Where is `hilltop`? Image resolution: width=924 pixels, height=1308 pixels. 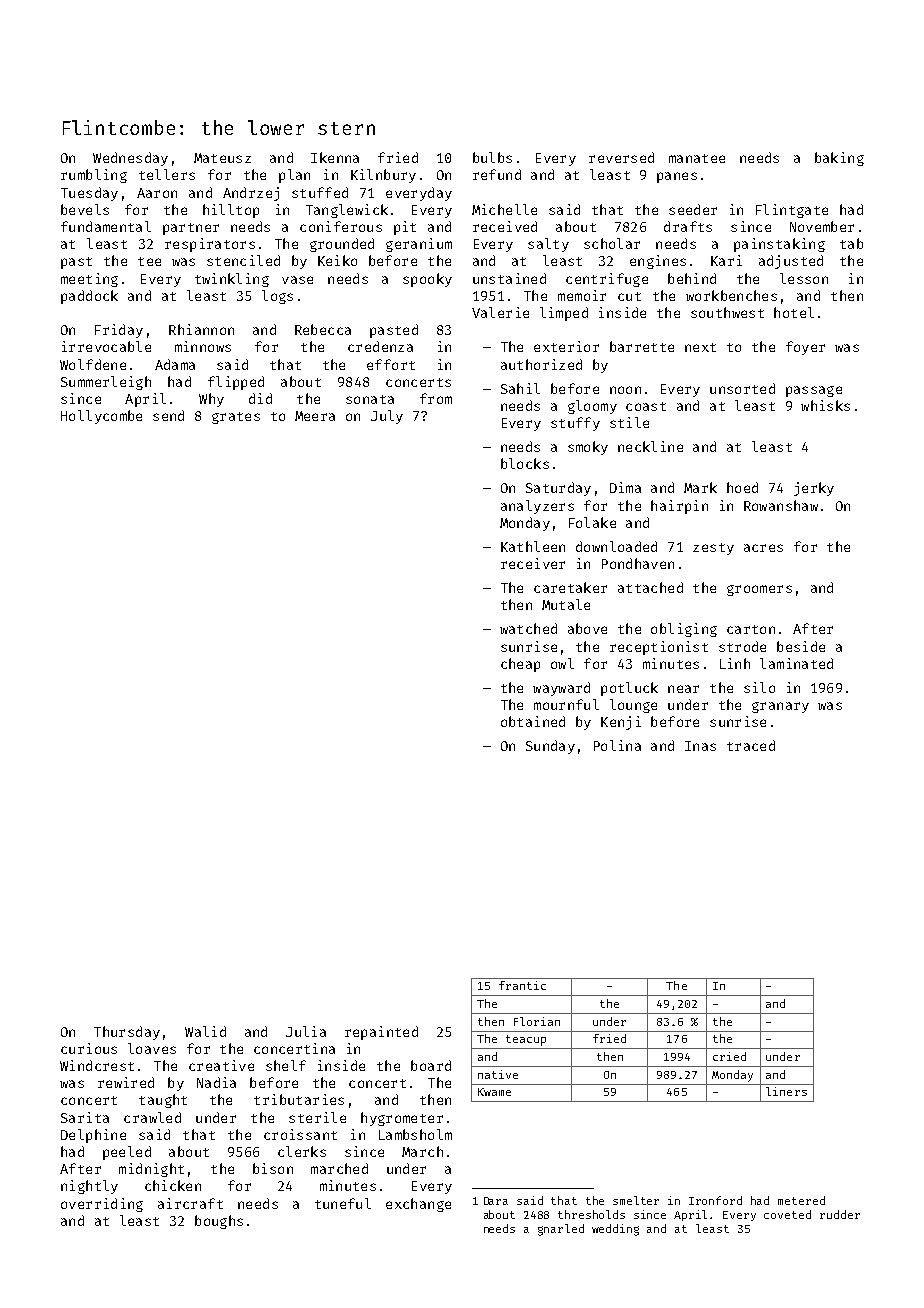
hilltop is located at coordinates (231, 211).
